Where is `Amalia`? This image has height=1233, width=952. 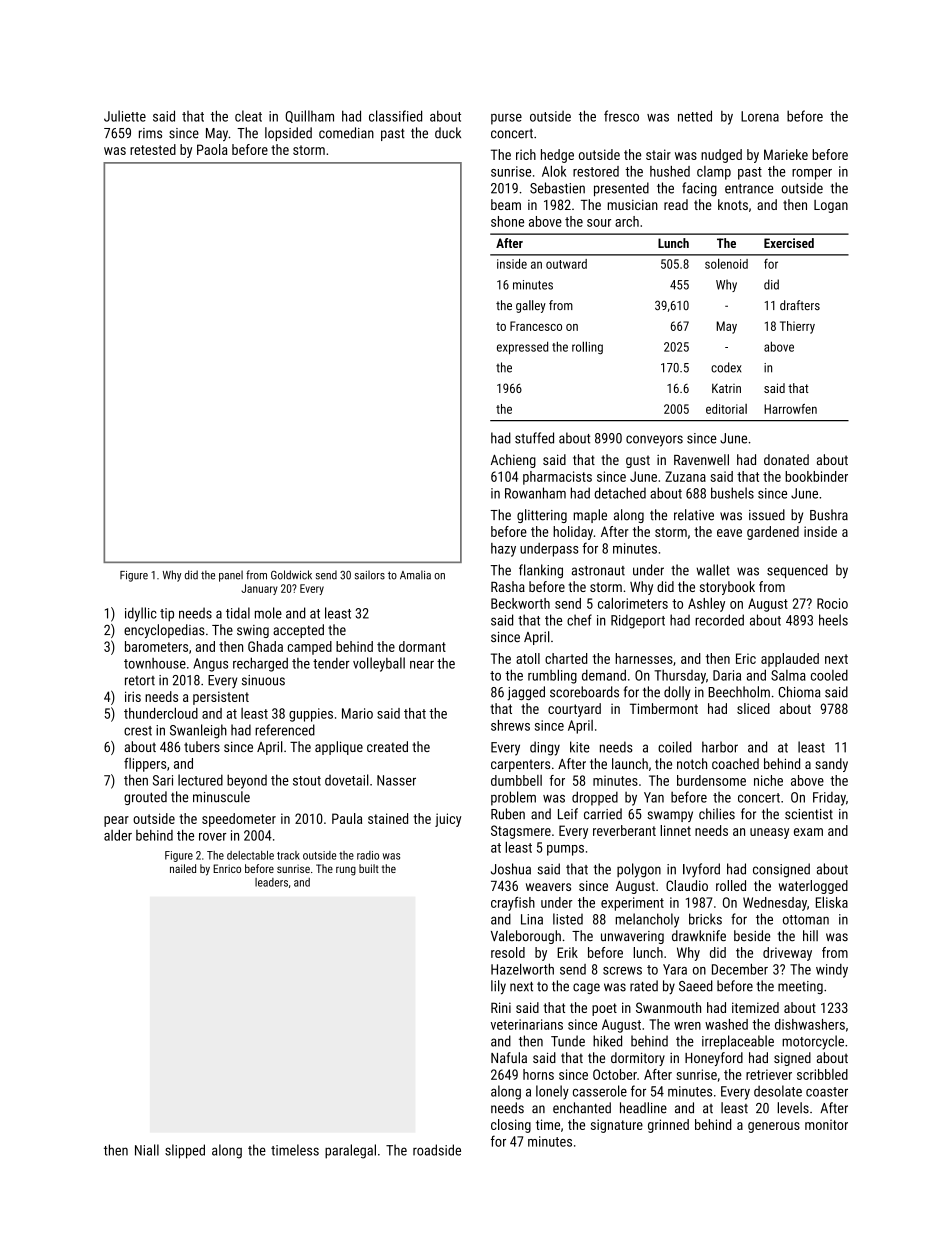
Amalia is located at coordinates (415, 575).
